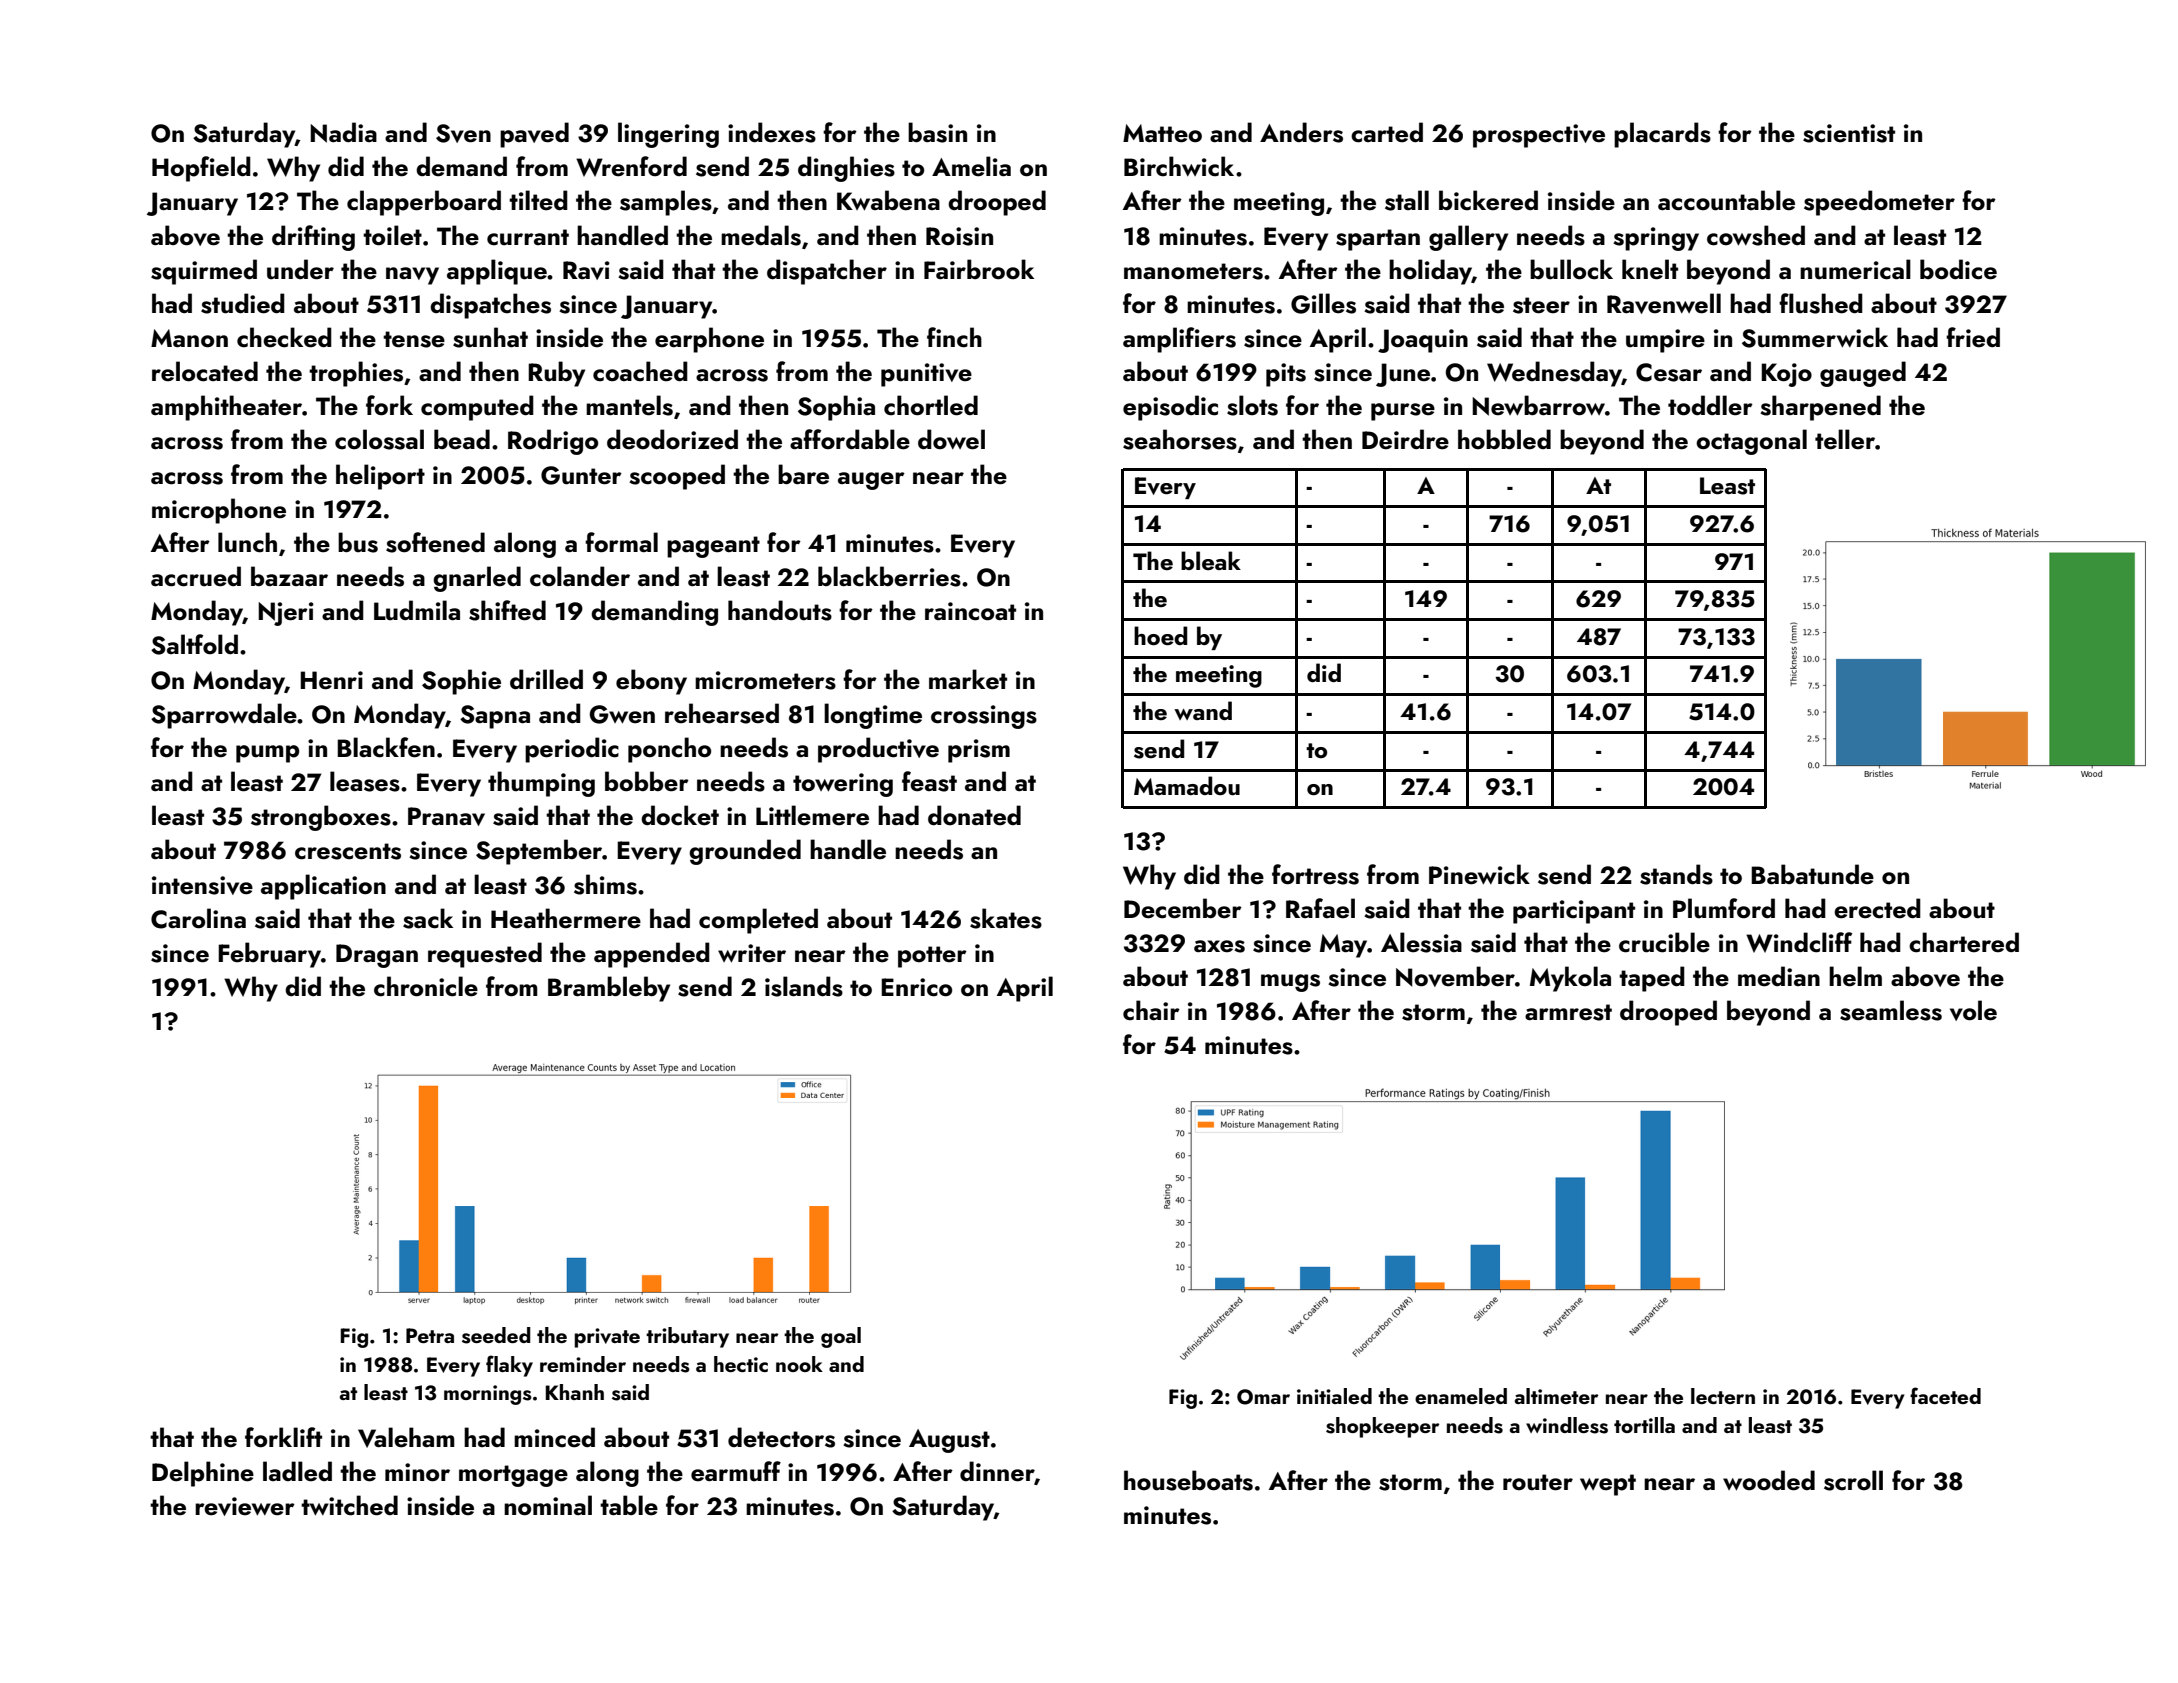  I want to click on scientist, so click(1849, 133).
